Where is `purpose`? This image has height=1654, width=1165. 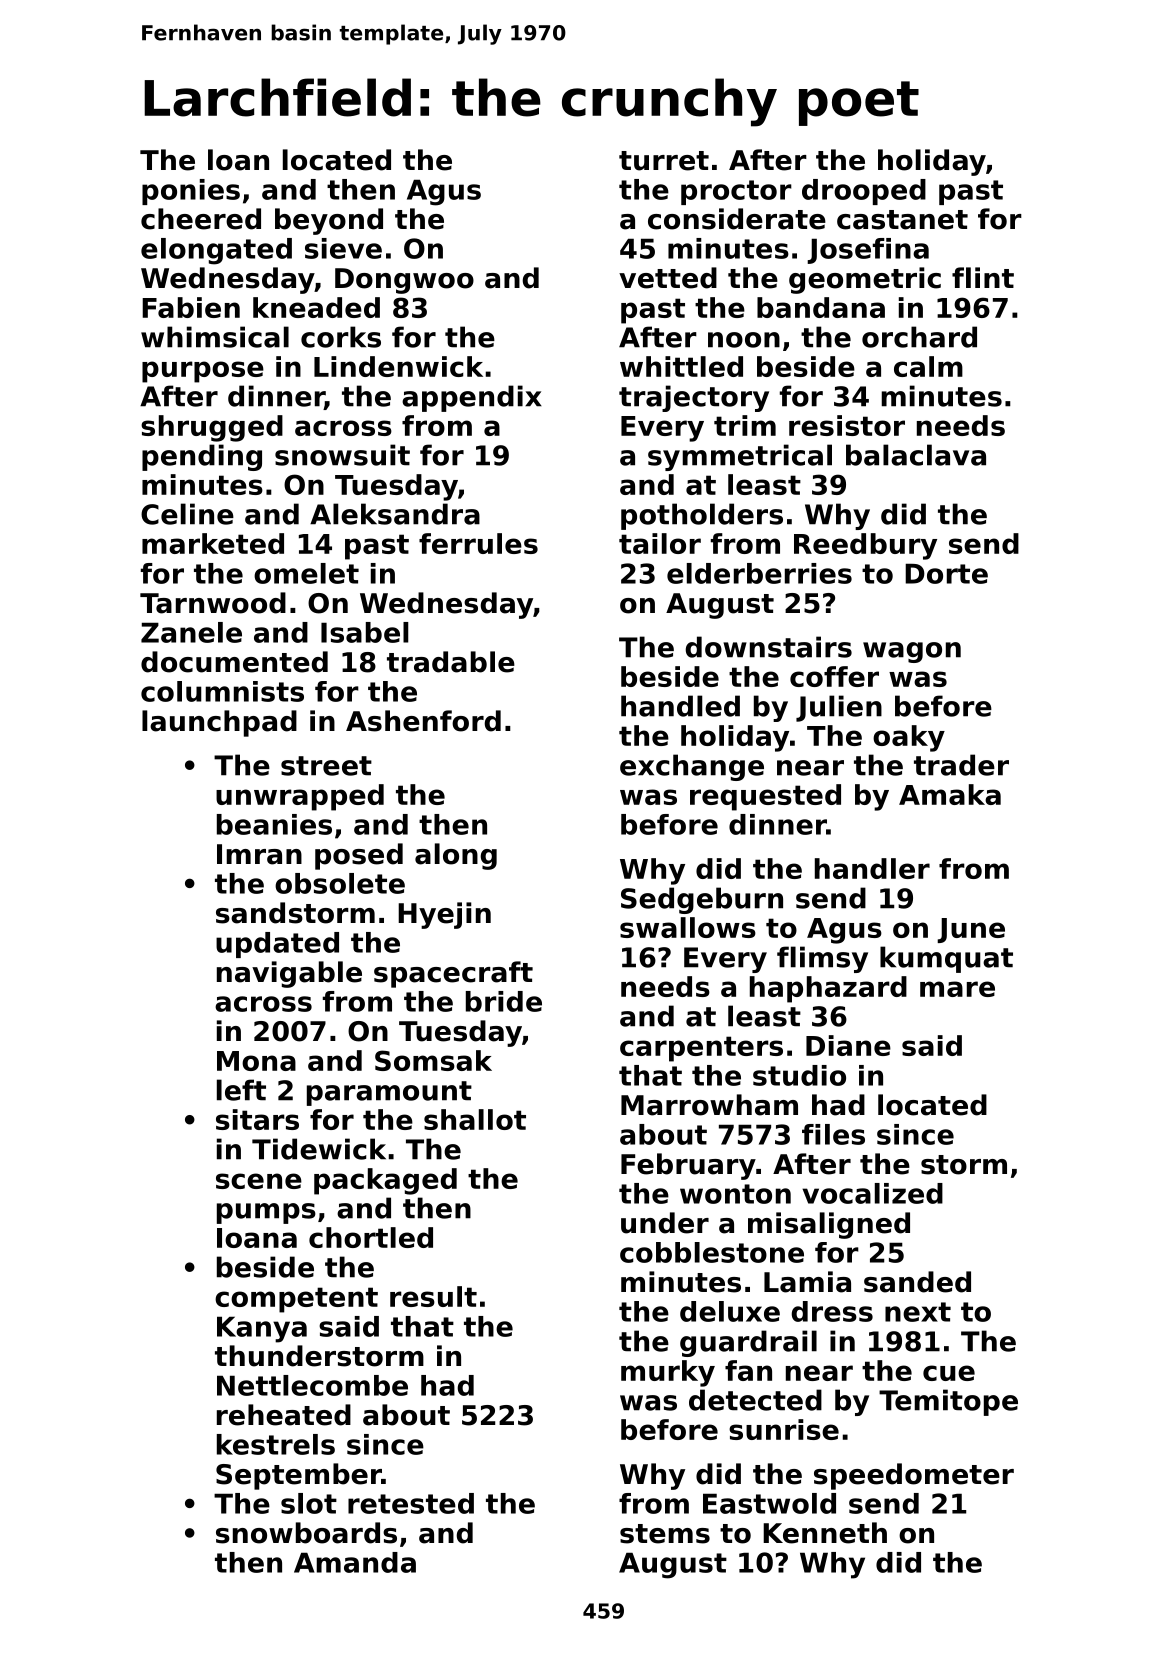
purpose is located at coordinates (203, 372).
